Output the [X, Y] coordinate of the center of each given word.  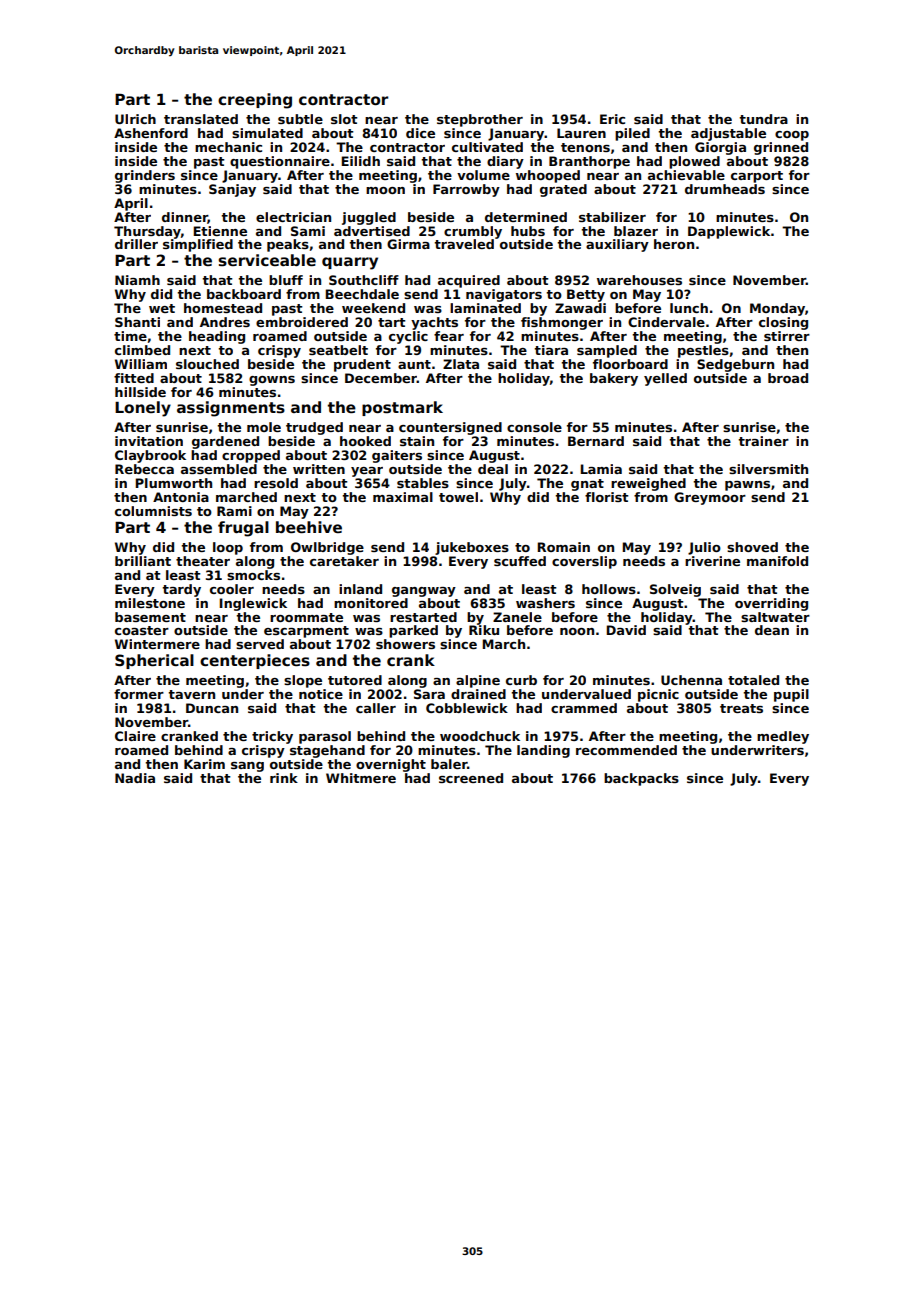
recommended [626, 750]
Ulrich [135, 119]
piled [632, 134]
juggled [369, 218]
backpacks [641, 779]
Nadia [135, 778]
